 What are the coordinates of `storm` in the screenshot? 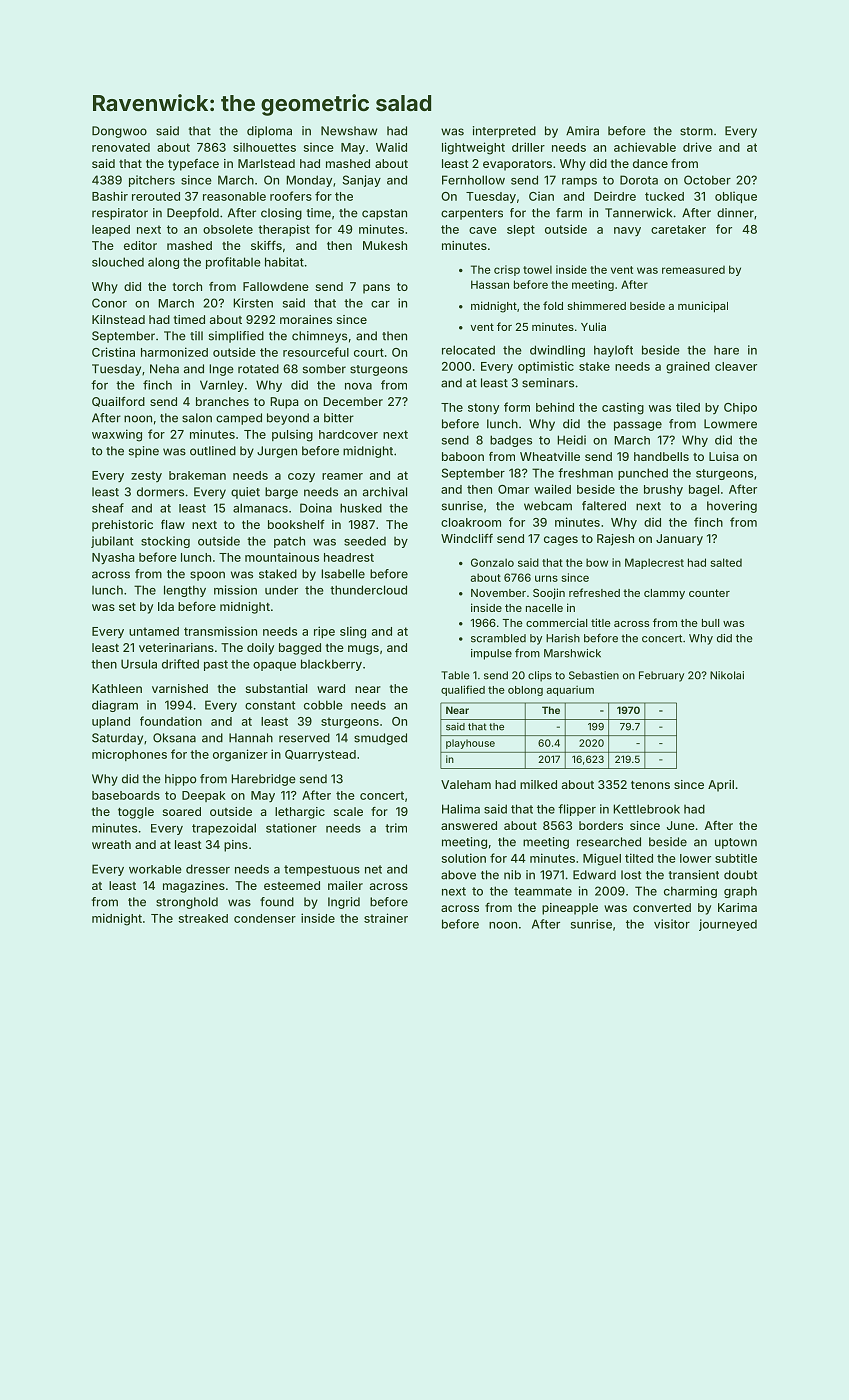 It's located at (696, 131).
